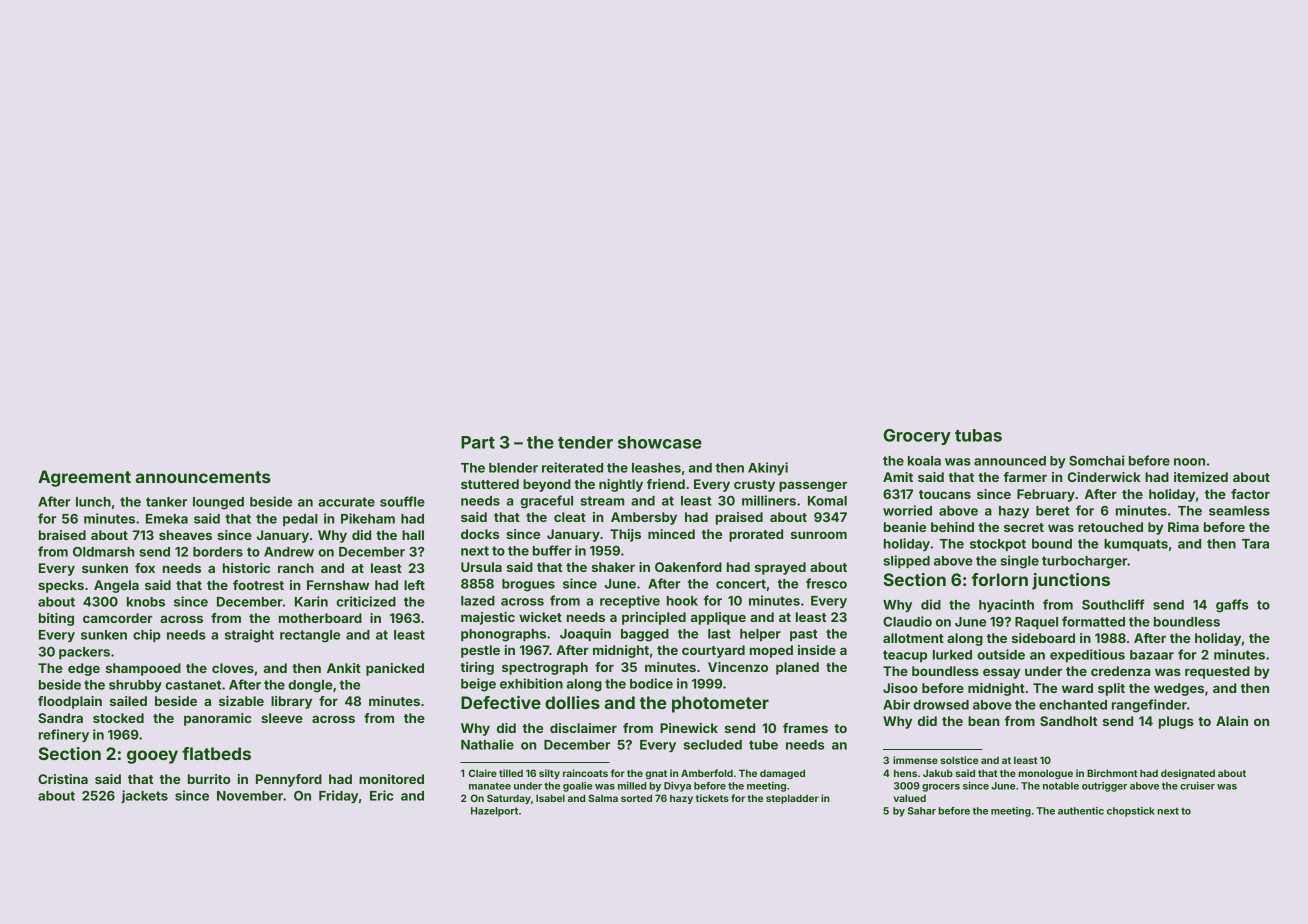  What do you see at coordinates (203, 477) in the screenshot?
I see `announcements` at bounding box center [203, 477].
